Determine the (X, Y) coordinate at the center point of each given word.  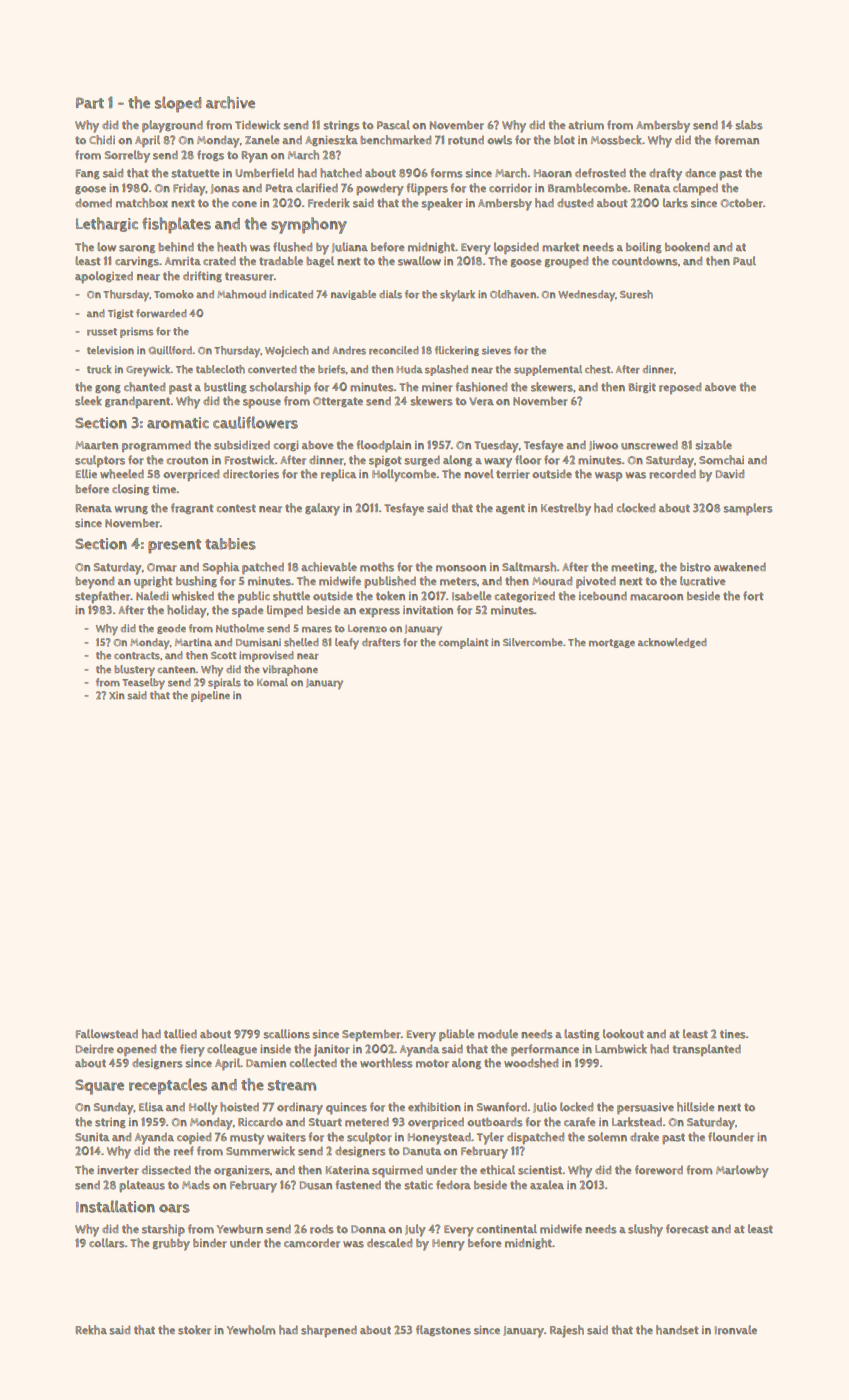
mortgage (612, 643)
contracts (137, 656)
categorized (525, 597)
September (371, 1036)
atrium (586, 125)
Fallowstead (107, 1034)
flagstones (443, 1330)
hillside (696, 1107)
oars (174, 1208)
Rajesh (567, 1331)
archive (230, 102)
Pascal (393, 125)
